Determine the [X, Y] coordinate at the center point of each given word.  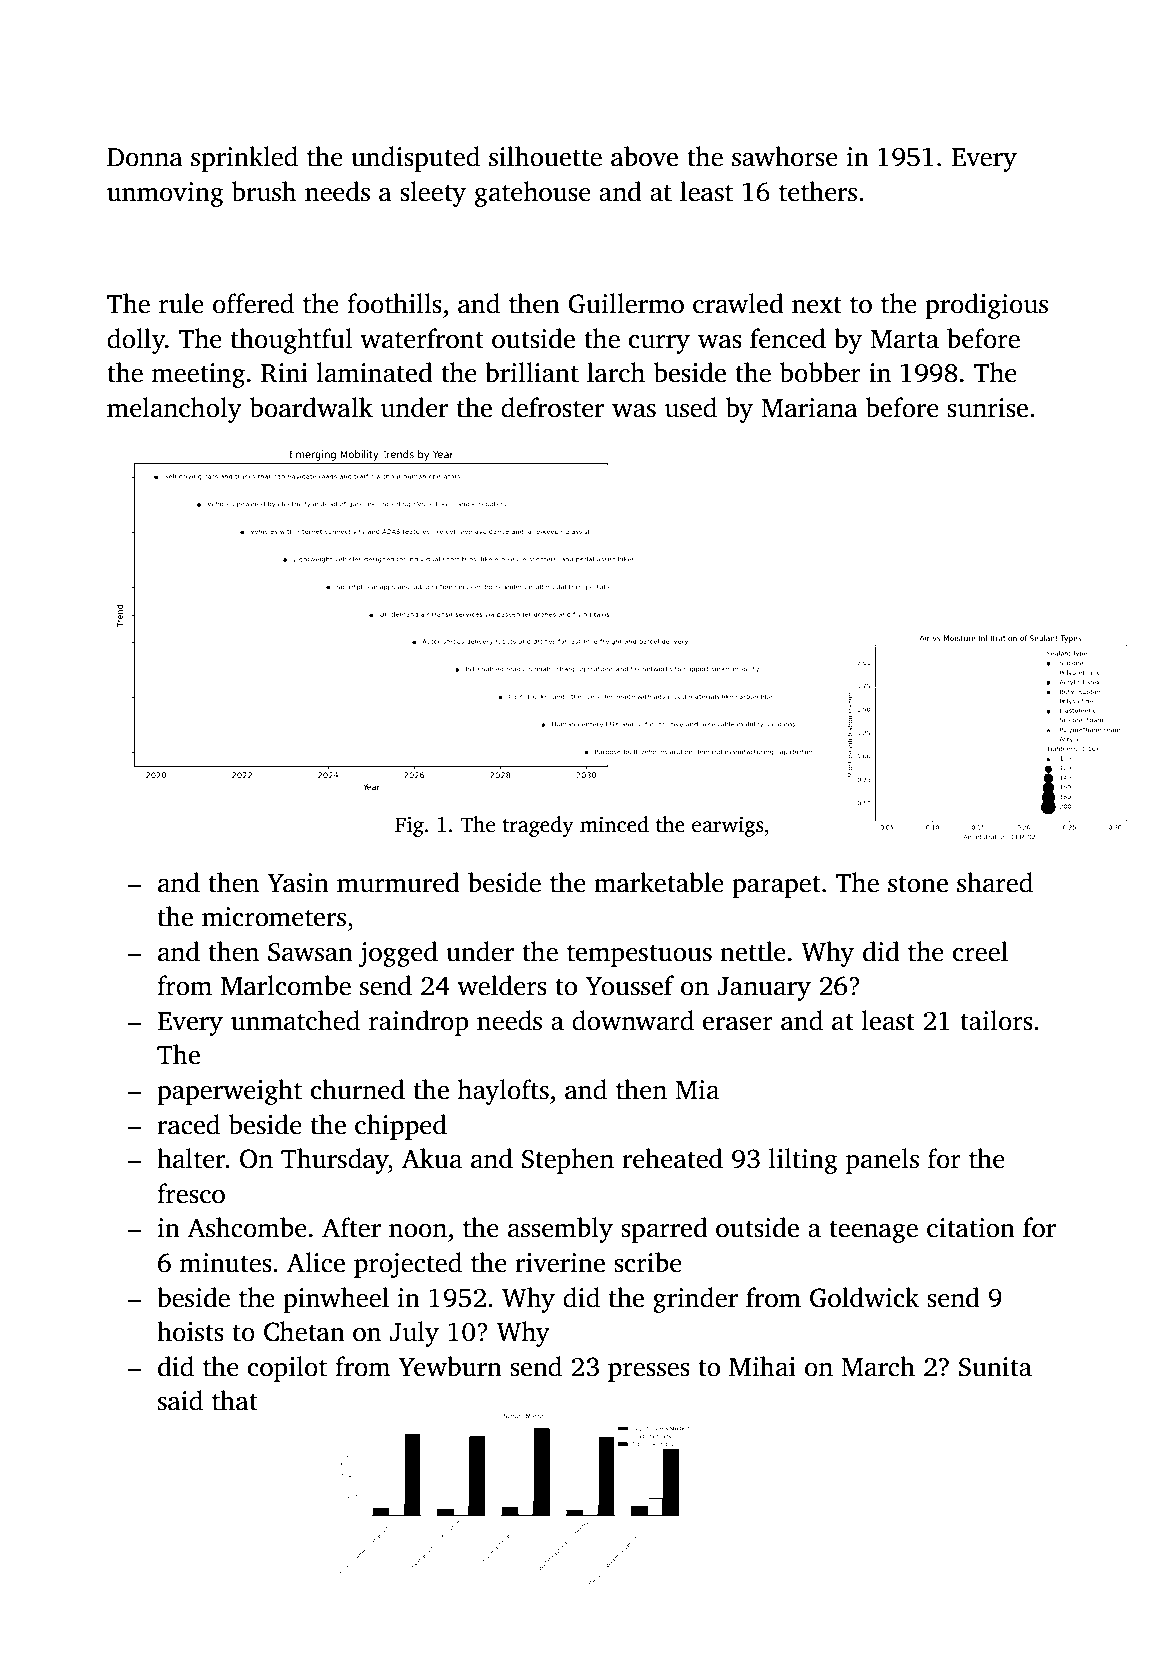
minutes [226, 1263]
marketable [659, 882]
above [644, 156]
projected [408, 1265]
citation [971, 1228]
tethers [818, 191]
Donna [145, 157]
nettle [753, 951]
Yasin [298, 883]
